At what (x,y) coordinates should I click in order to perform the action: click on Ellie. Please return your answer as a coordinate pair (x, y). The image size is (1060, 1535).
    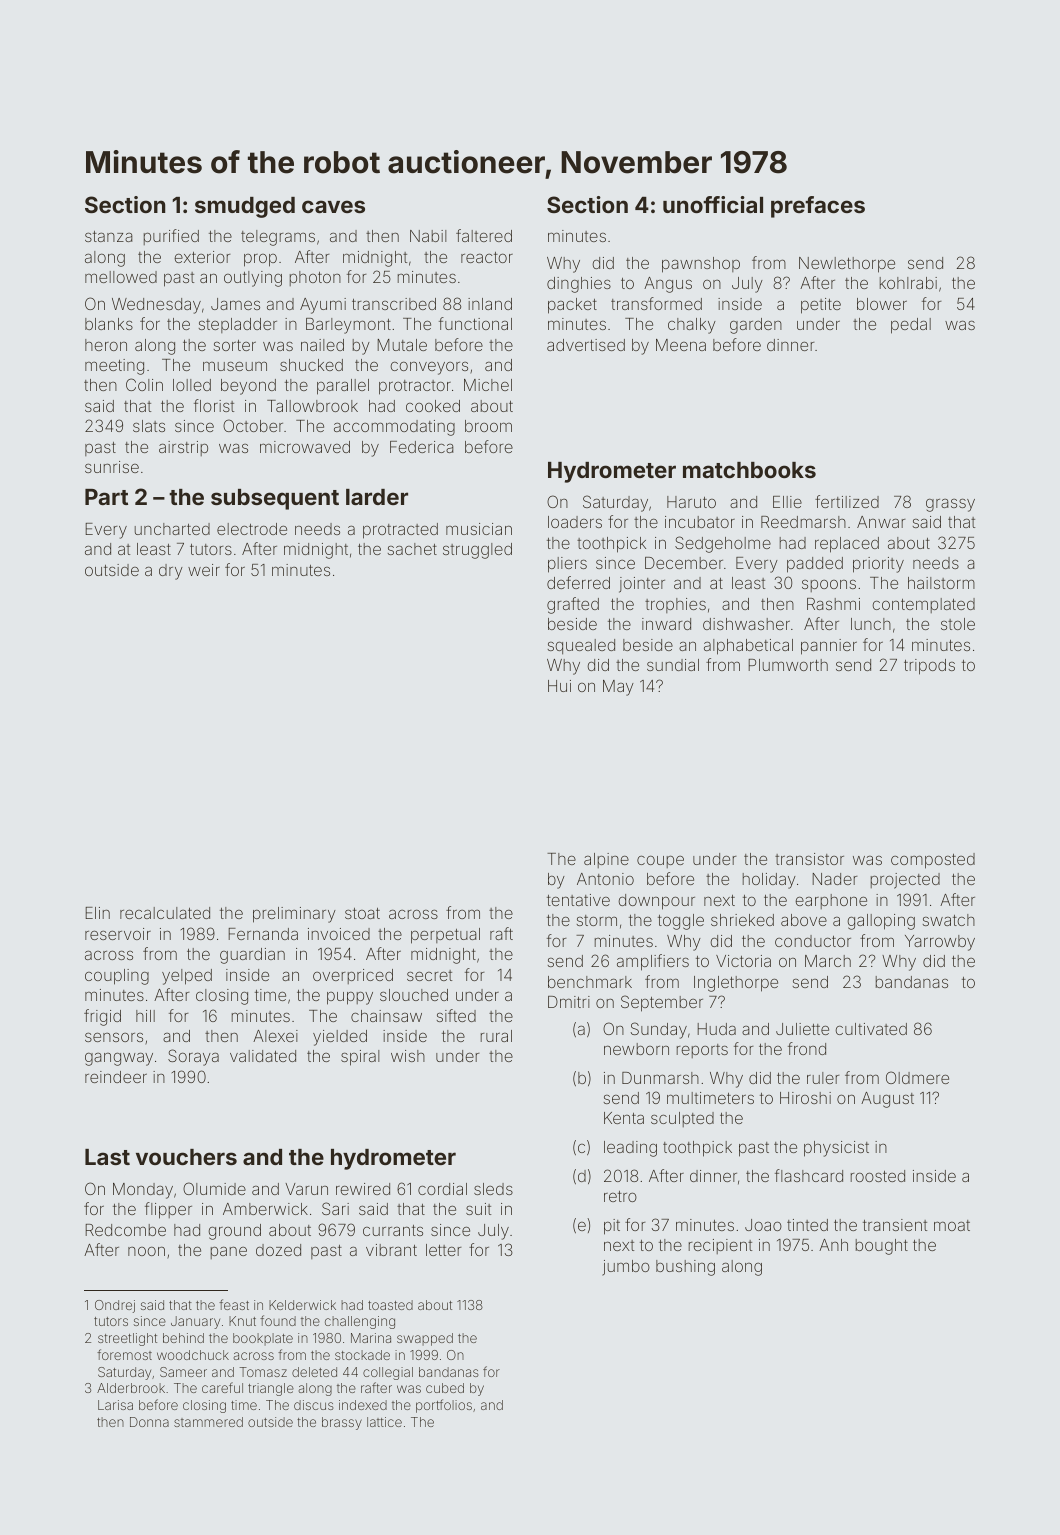
    Looking at the image, I should click on (787, 502).
